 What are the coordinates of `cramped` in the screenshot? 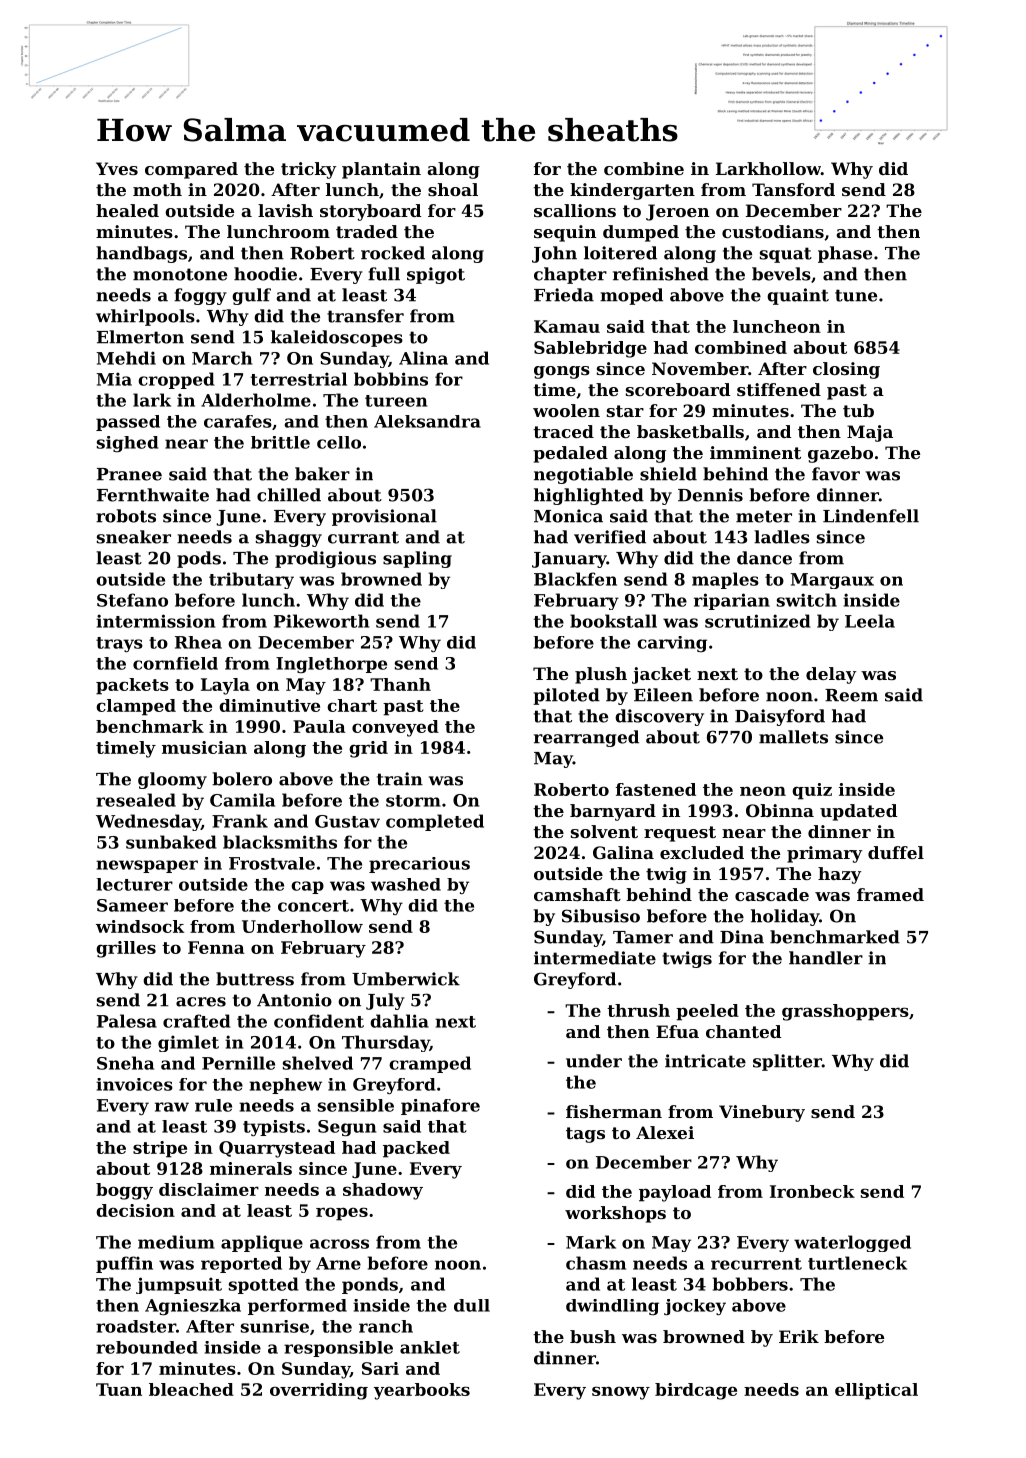 It's located at (430, 1064).
